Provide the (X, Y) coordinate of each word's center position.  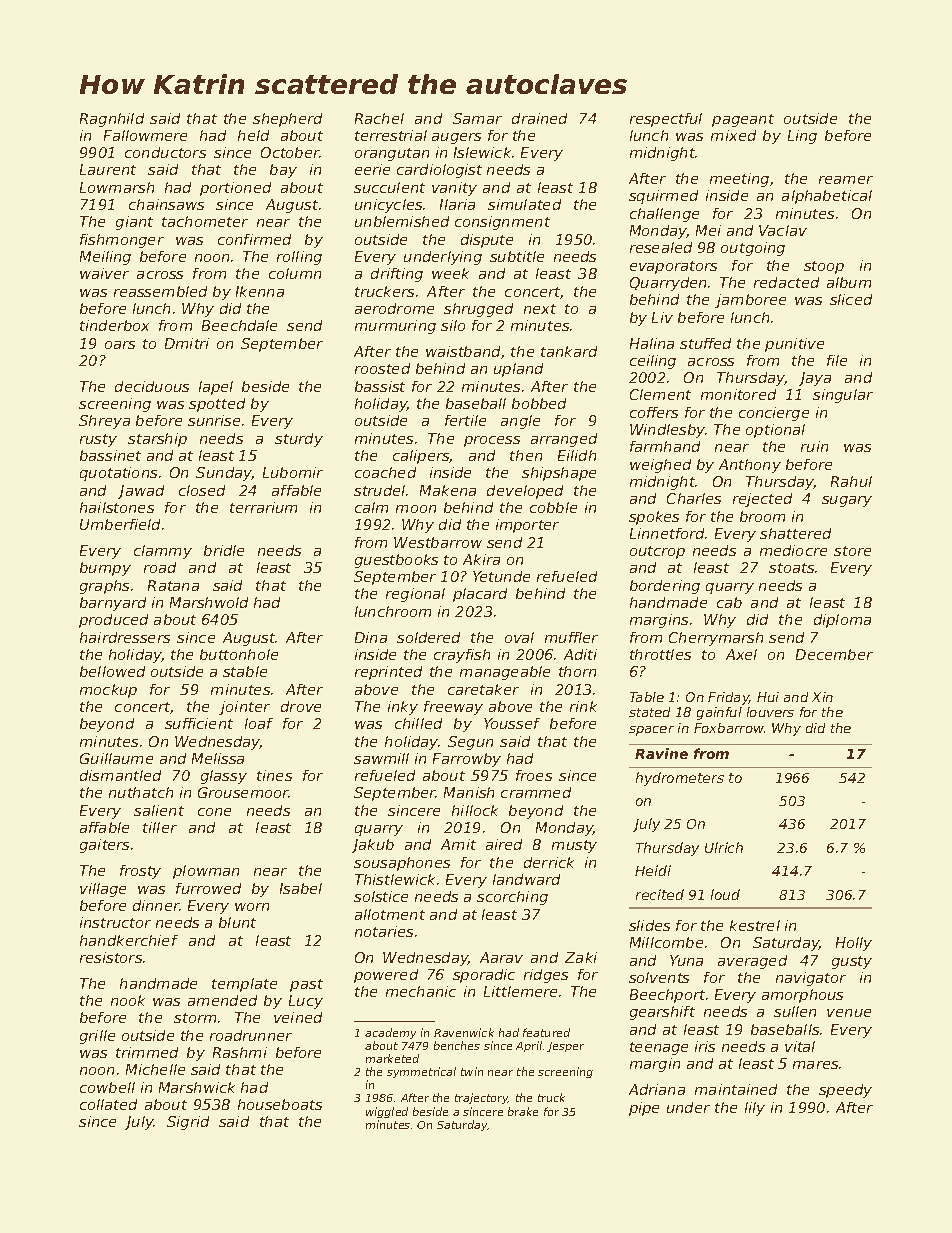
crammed (536, 792)
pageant (743, 120)
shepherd (287, 120)
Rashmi (240, 1052)
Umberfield (120, 524)
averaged (752, 962)
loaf (259, 723)
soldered (428, 637)
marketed (392, 1058)
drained (539, 118)
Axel (741, 654)
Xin (822, 697)
